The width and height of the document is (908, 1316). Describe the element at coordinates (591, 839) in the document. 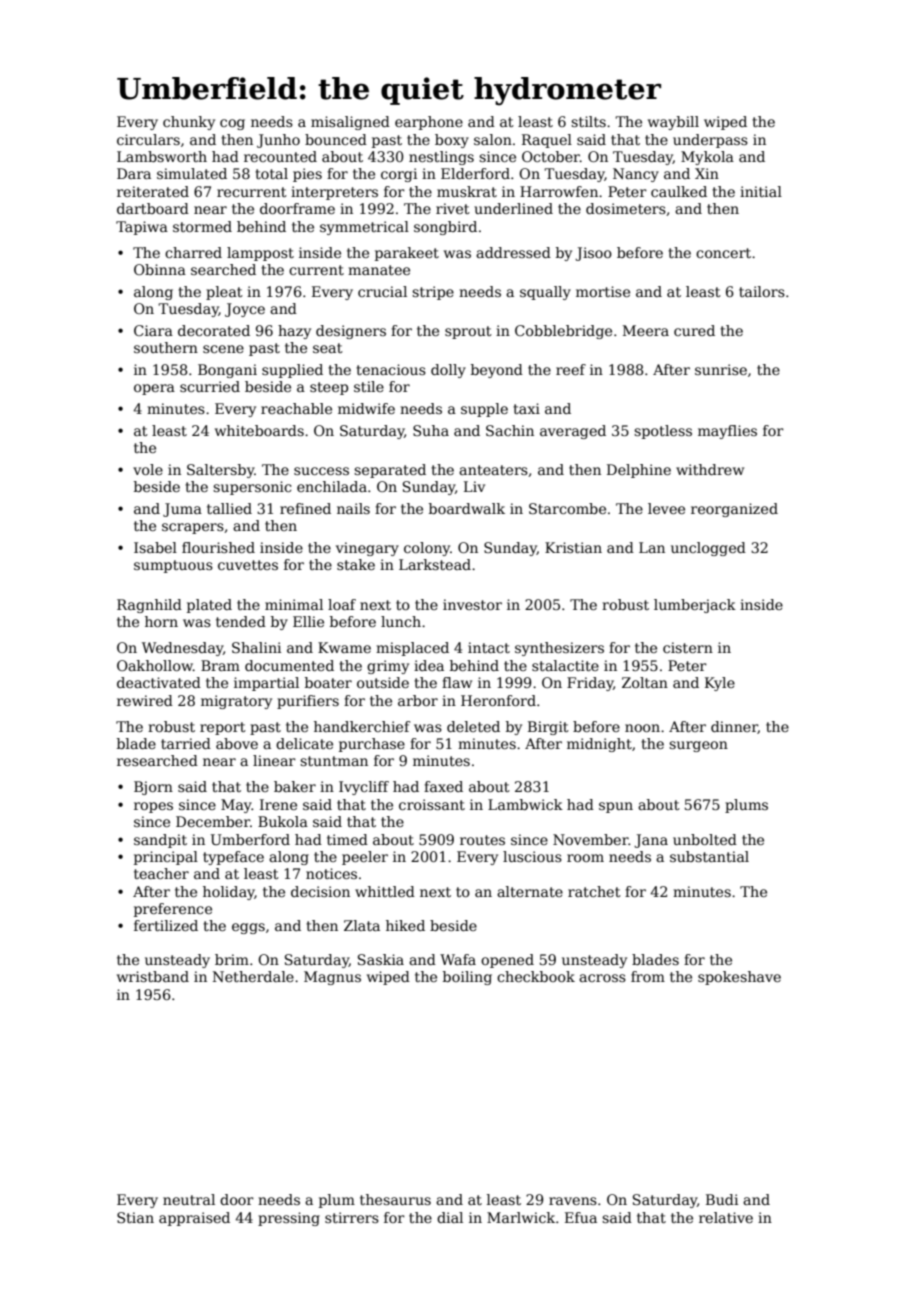

I see `November` at that location.
